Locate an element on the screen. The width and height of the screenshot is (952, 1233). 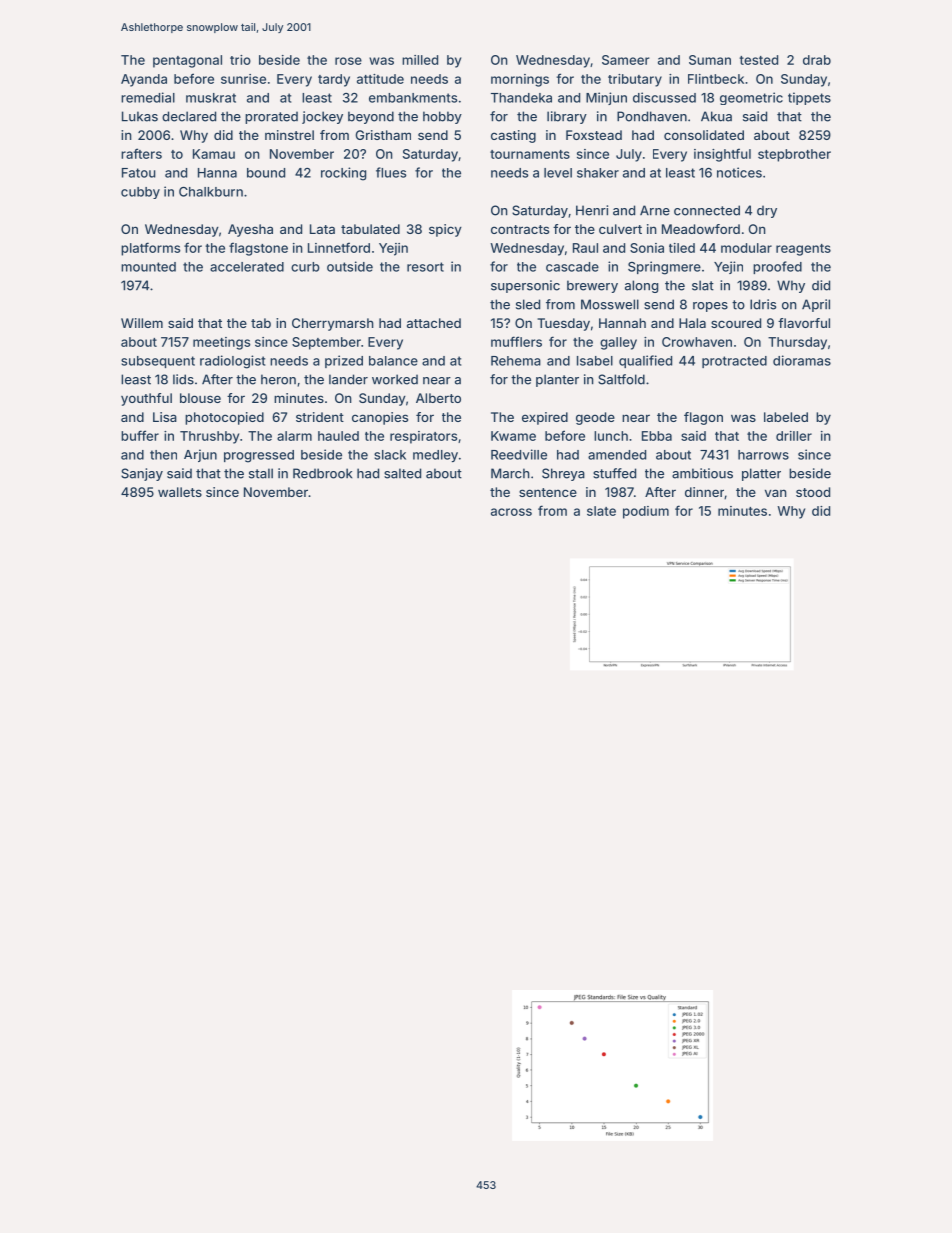
pentagonal is located at coordinates (187, 61).
